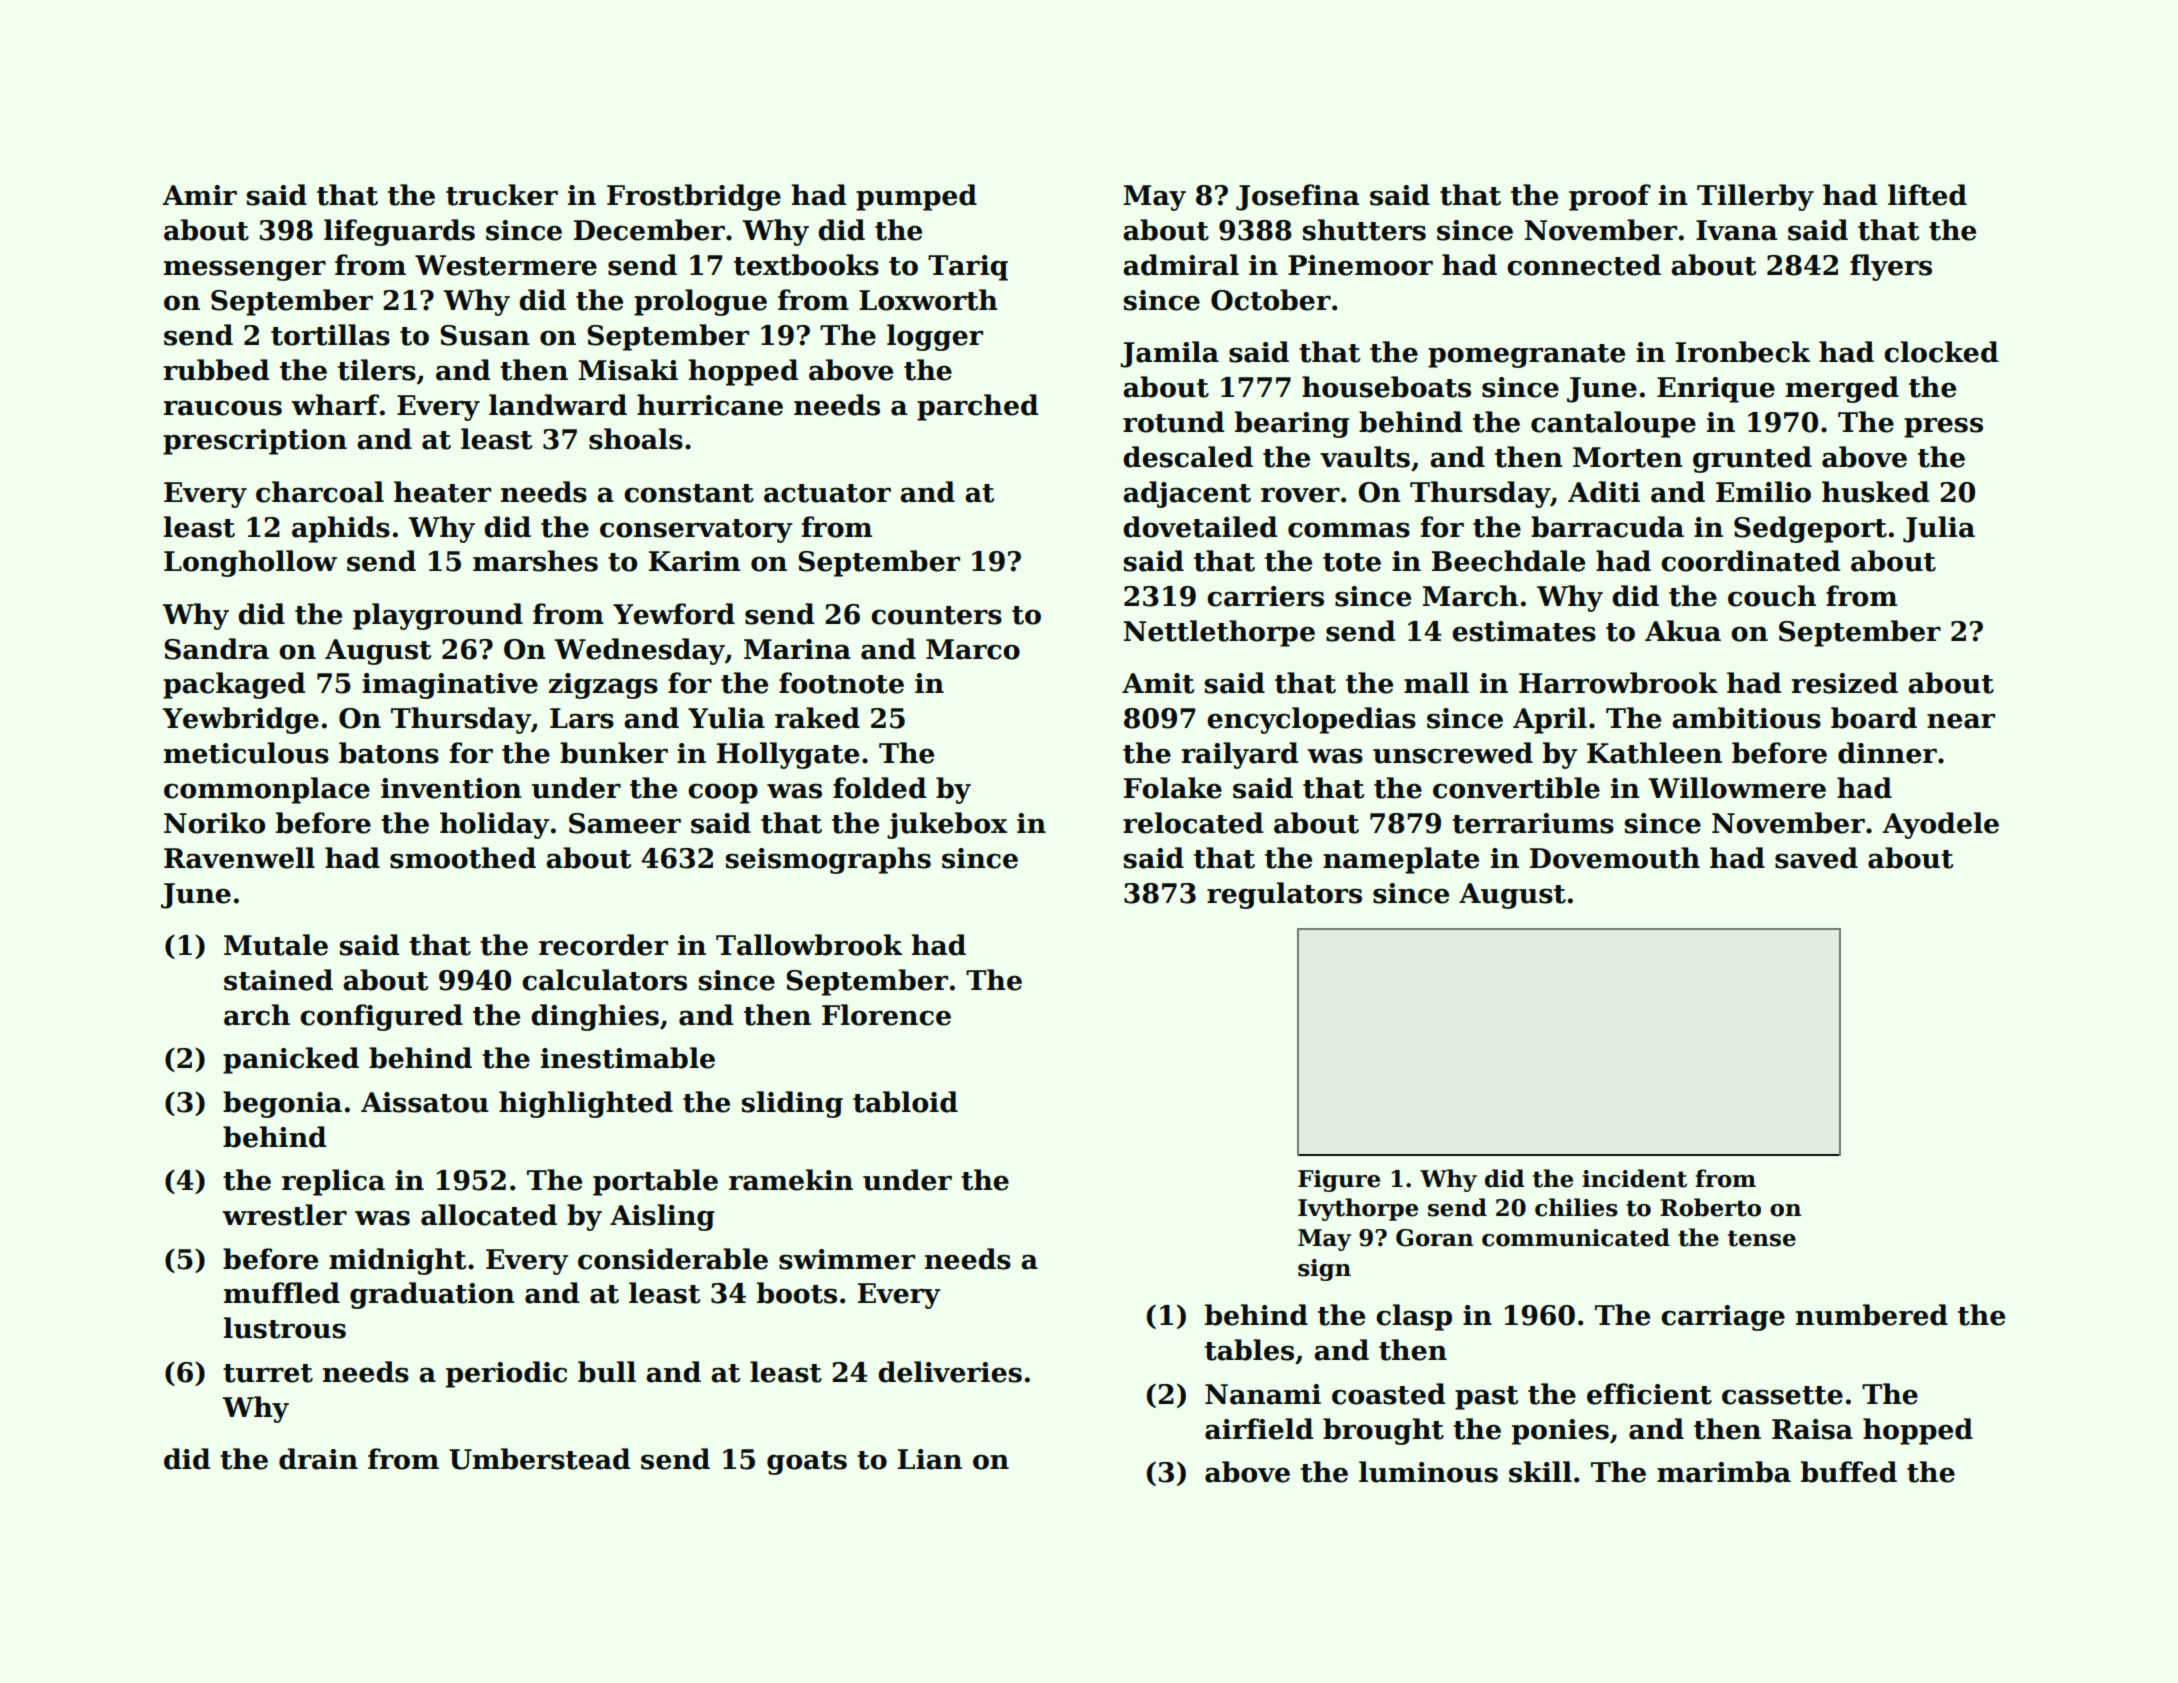  I want to click on grunted, so click(1752, 459).
